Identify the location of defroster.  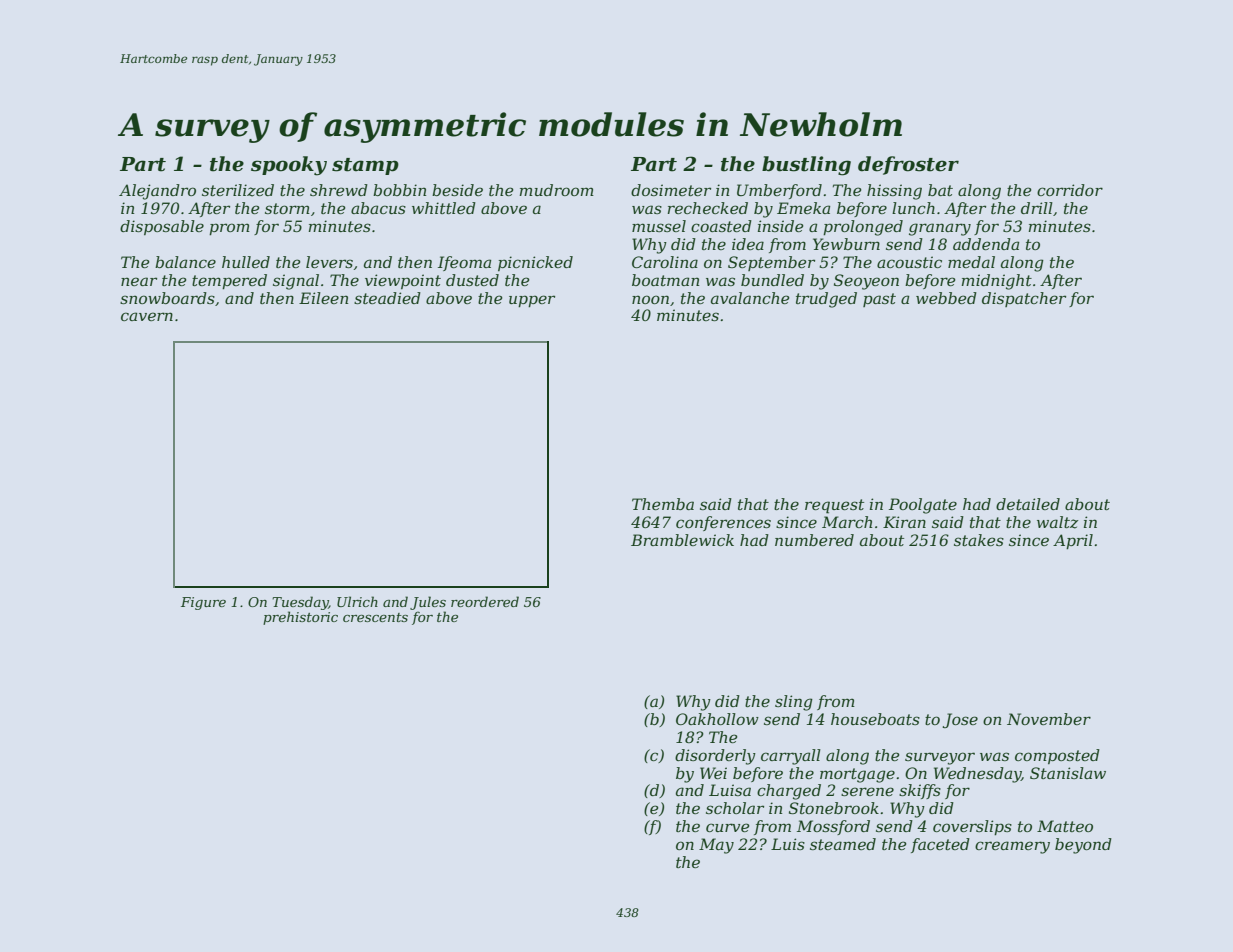
(908, 165).
